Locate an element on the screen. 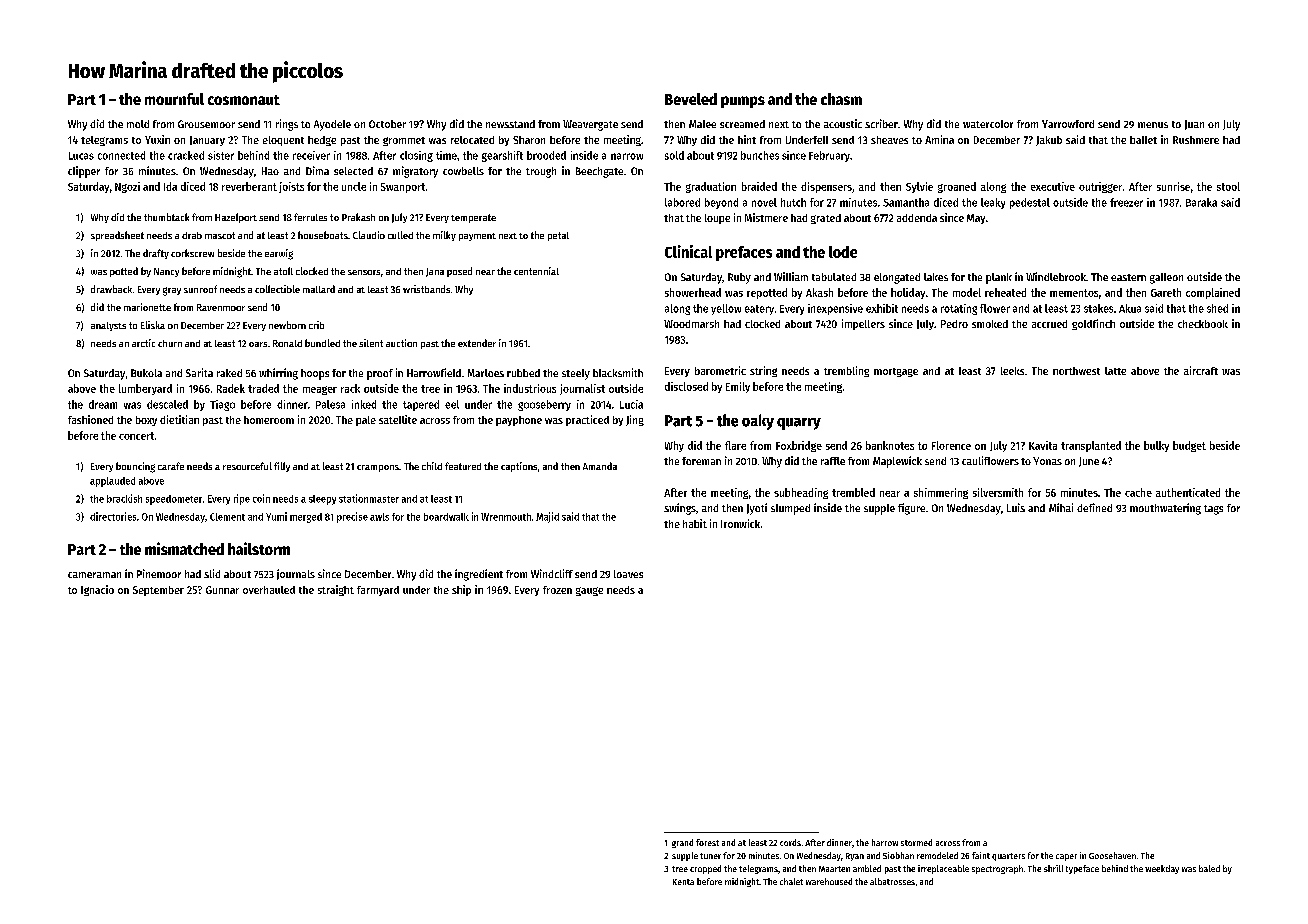 Image resolution: width=1308 pixels, height=924 pixels. hoops is located at coordinates (315, 374).
